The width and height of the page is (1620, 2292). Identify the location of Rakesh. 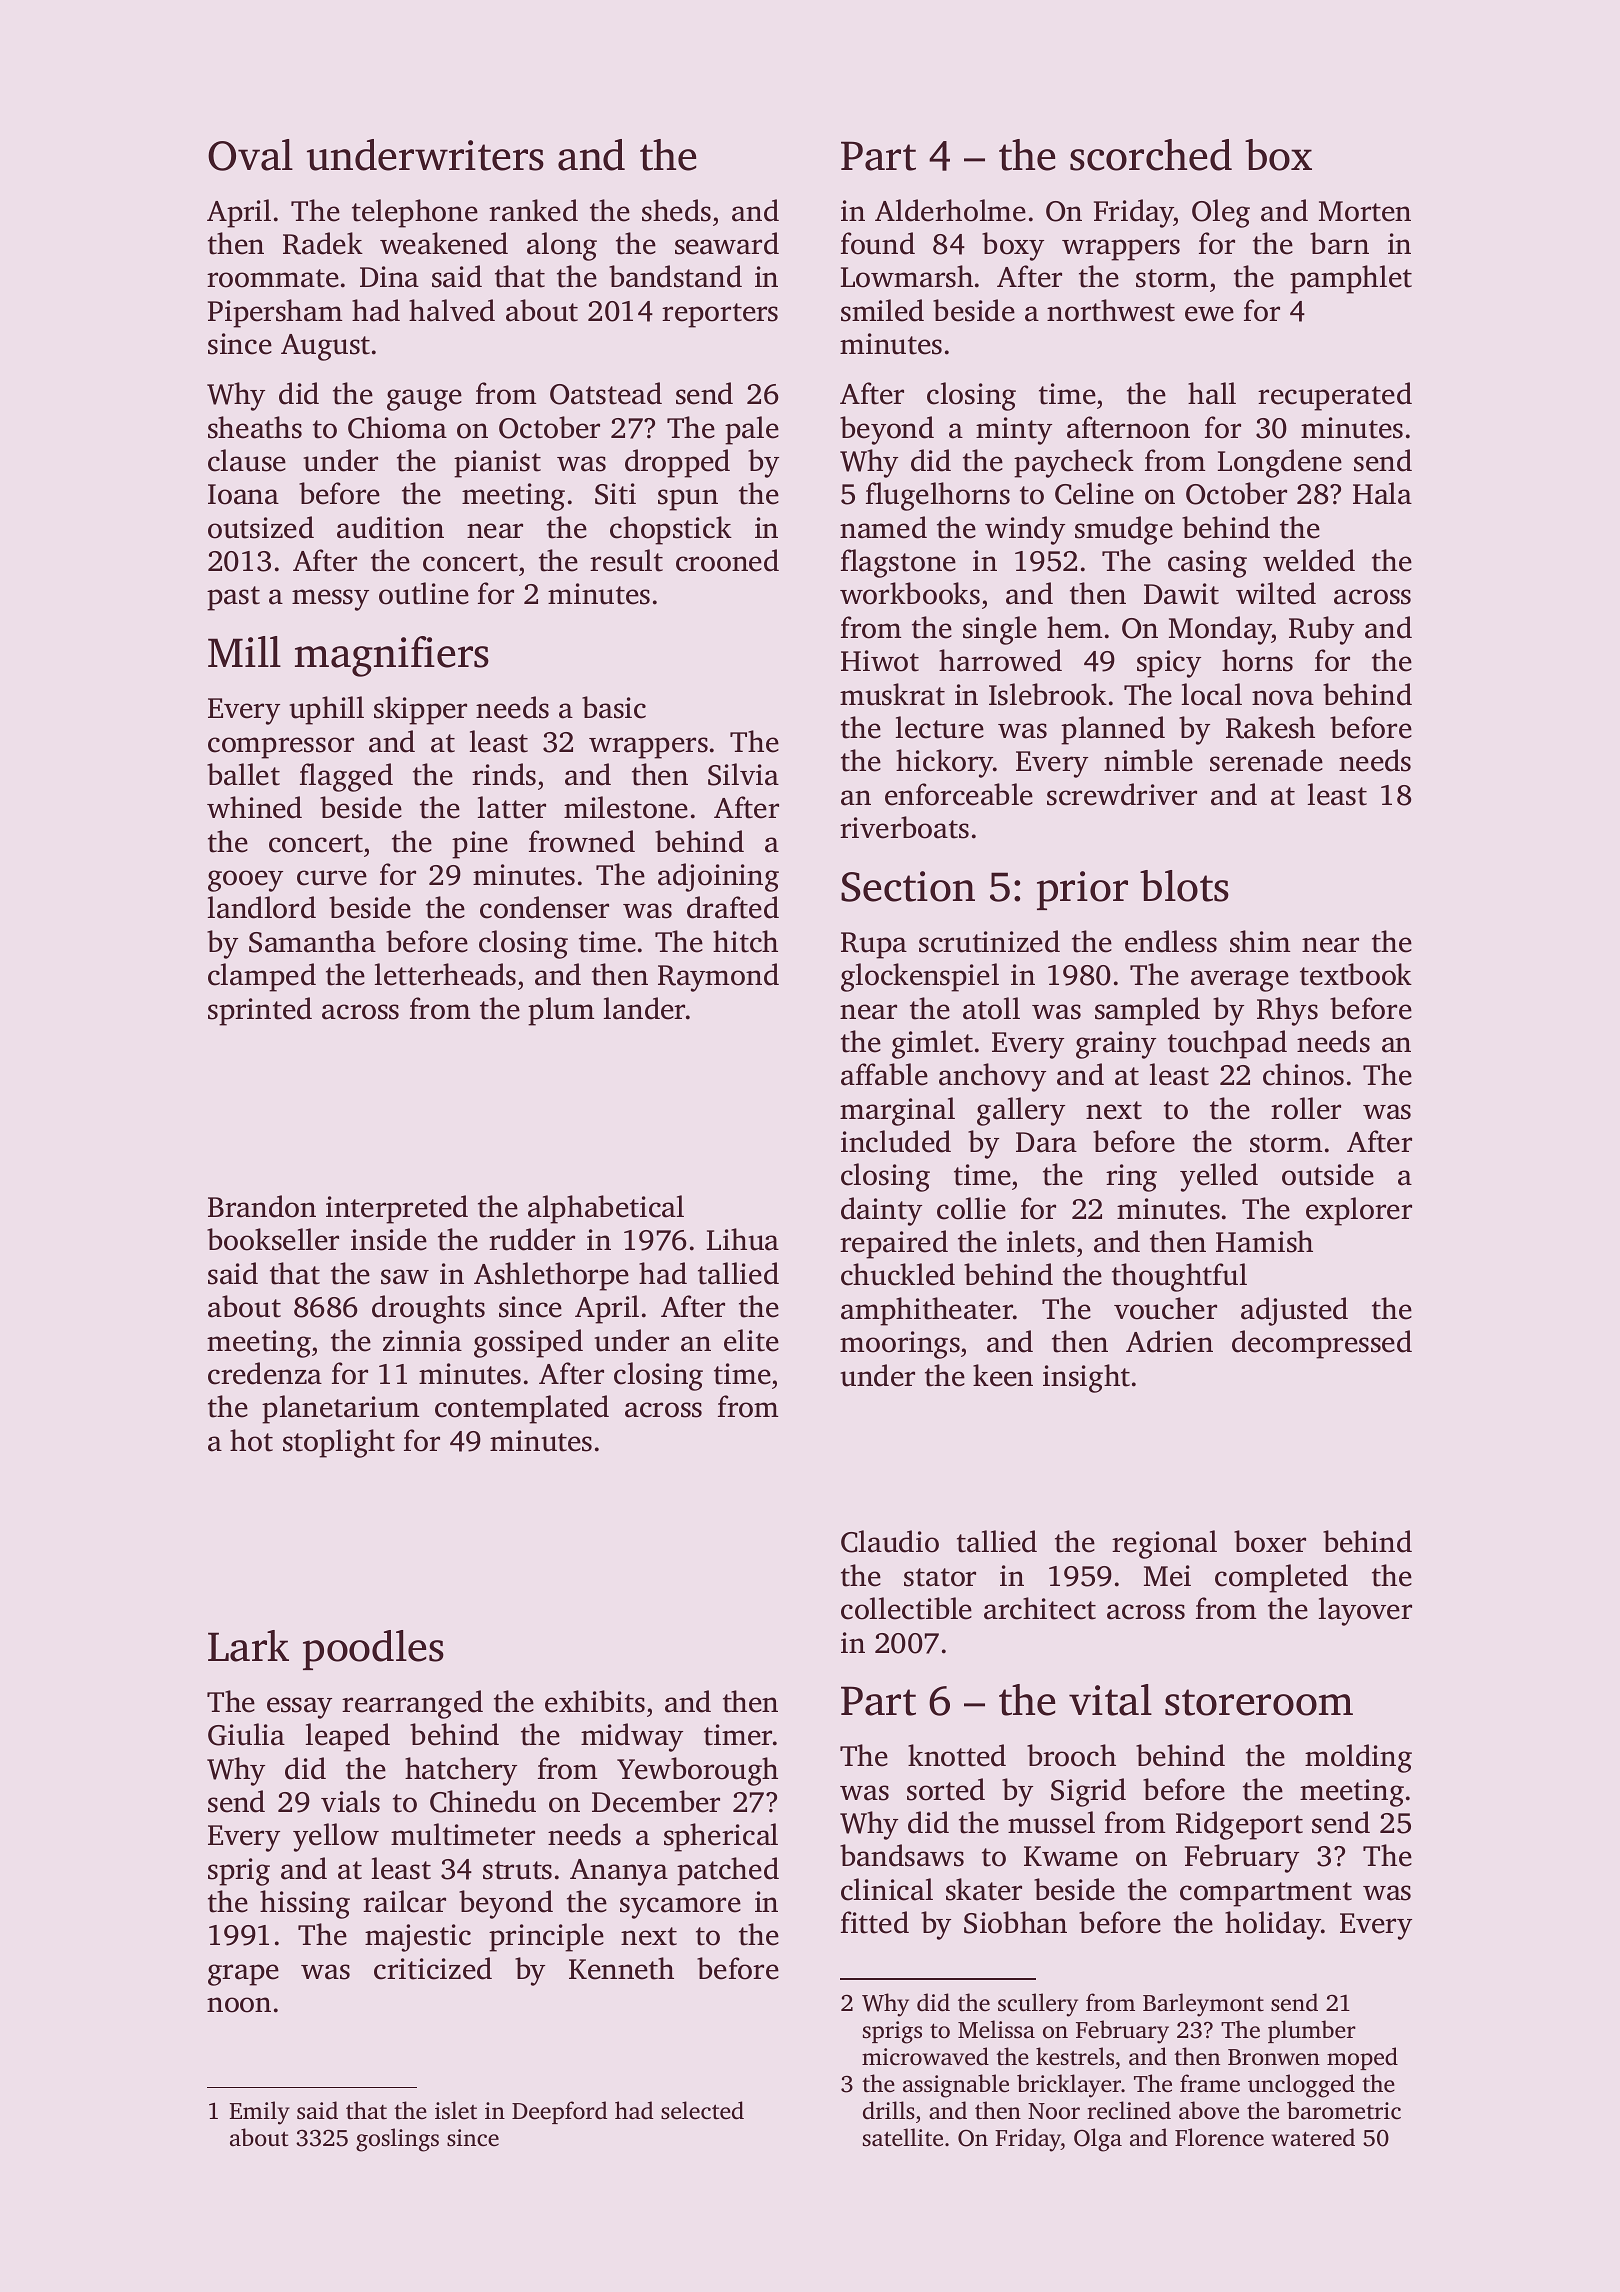
(1270, 727).
